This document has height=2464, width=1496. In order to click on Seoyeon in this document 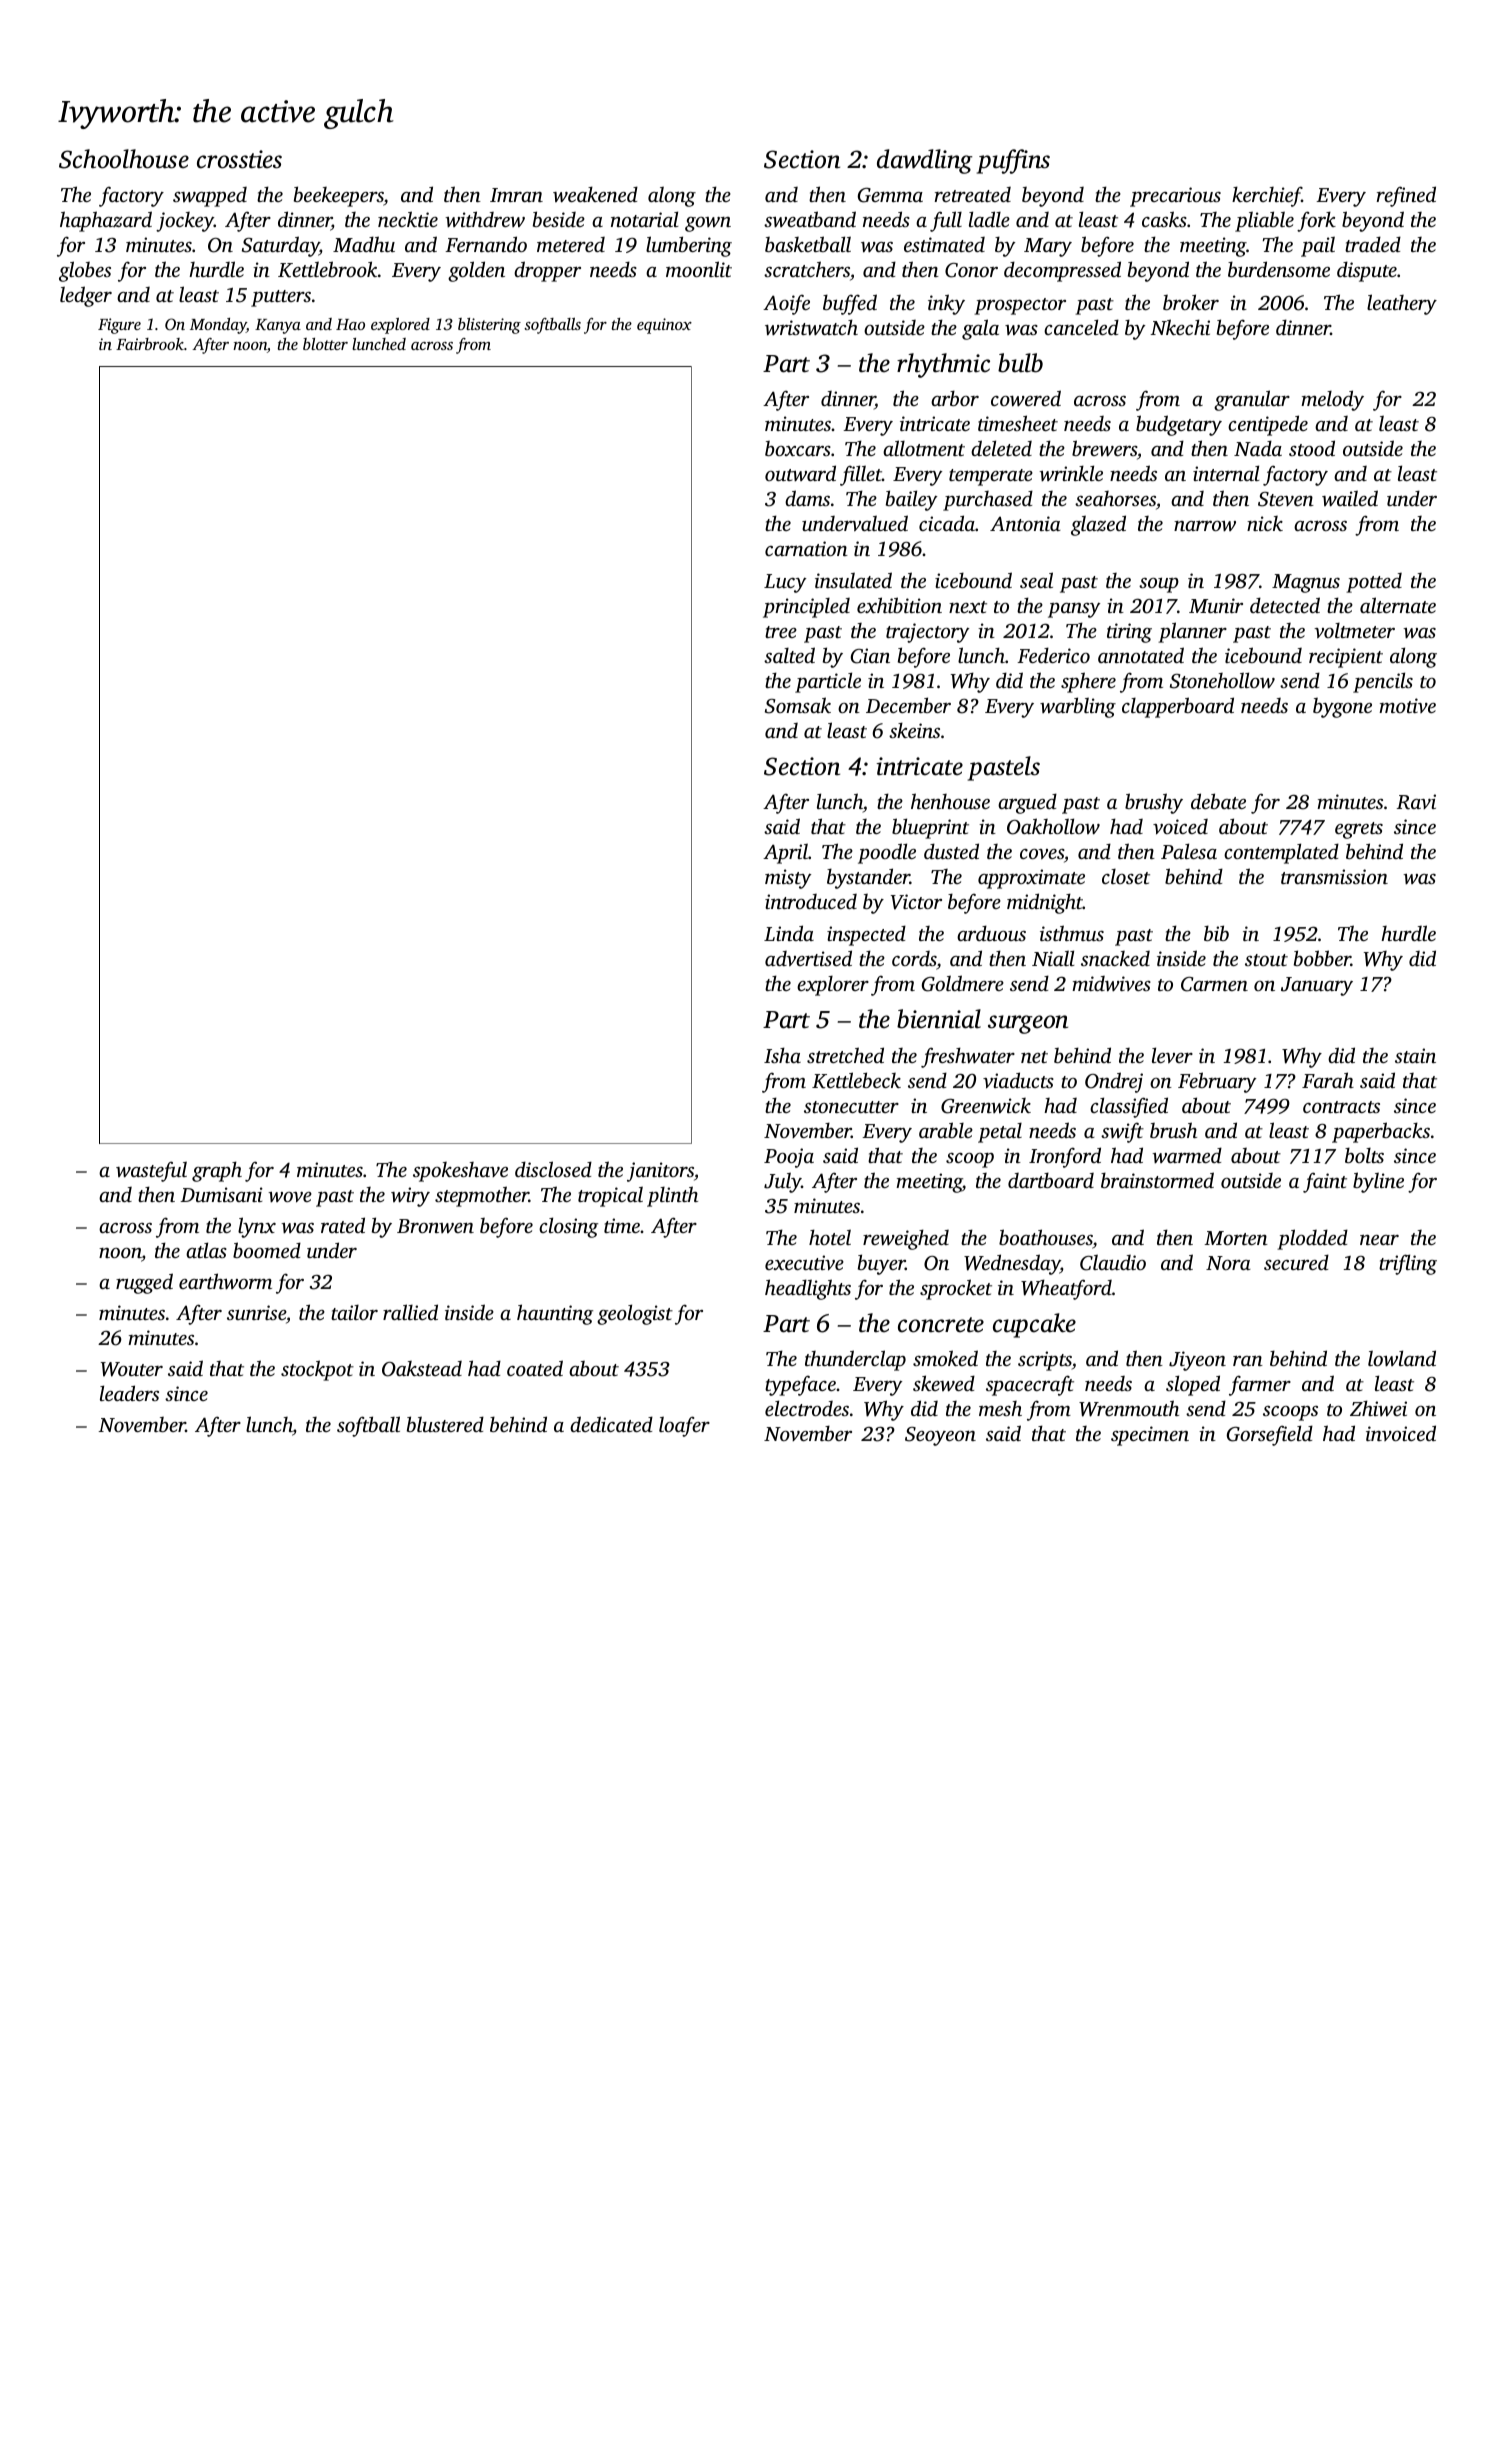, I will do `click(940, 1436)`.
